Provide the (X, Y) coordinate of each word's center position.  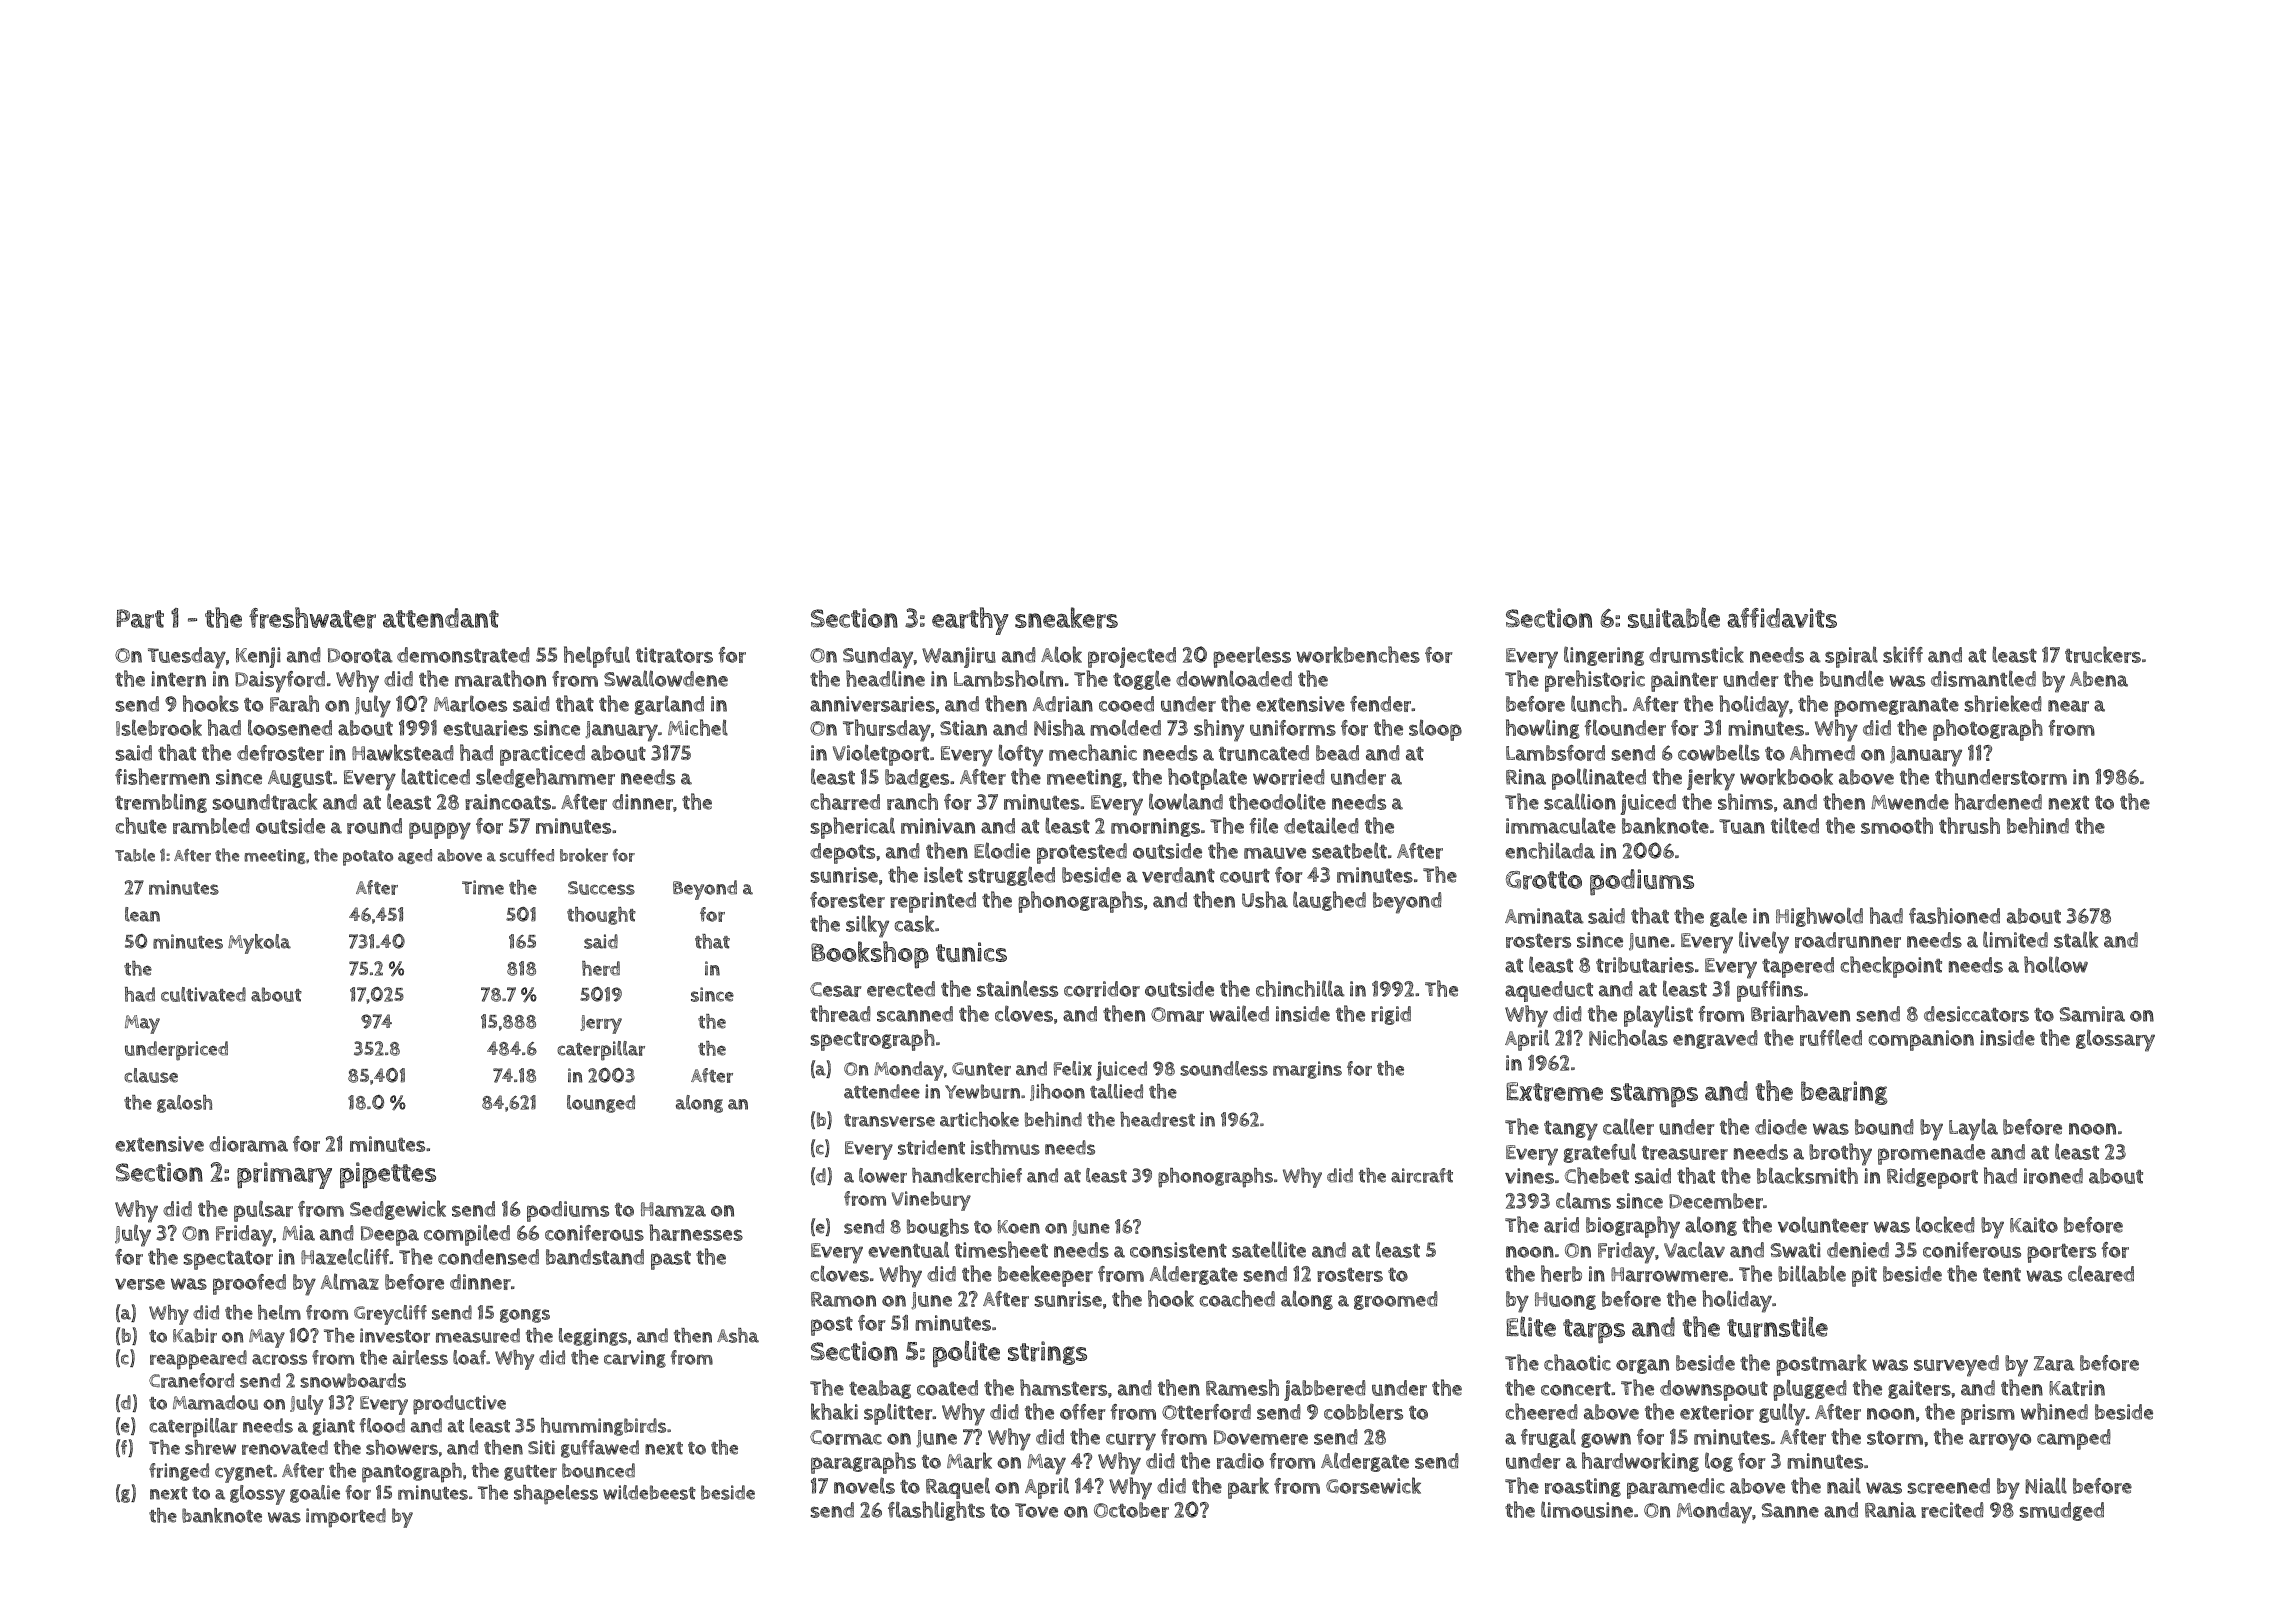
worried (1289, 777)
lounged (601, 1104)
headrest (1157, 1119)
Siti (541, 1447)
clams (1583, 1200)
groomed (1396, 1300)
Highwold (1819, 917)
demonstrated (463, 655)
